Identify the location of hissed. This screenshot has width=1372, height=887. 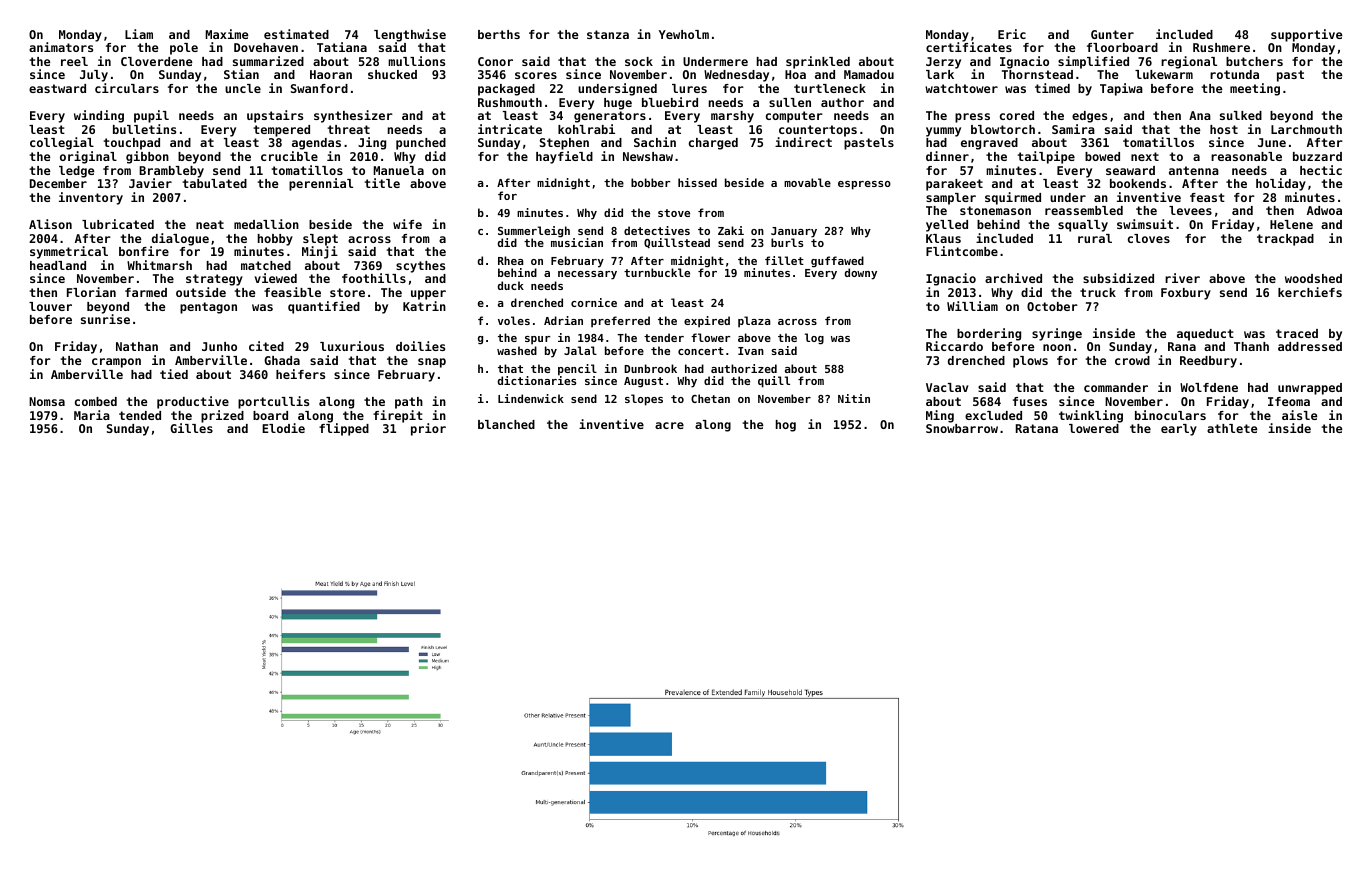
(697, 182).
